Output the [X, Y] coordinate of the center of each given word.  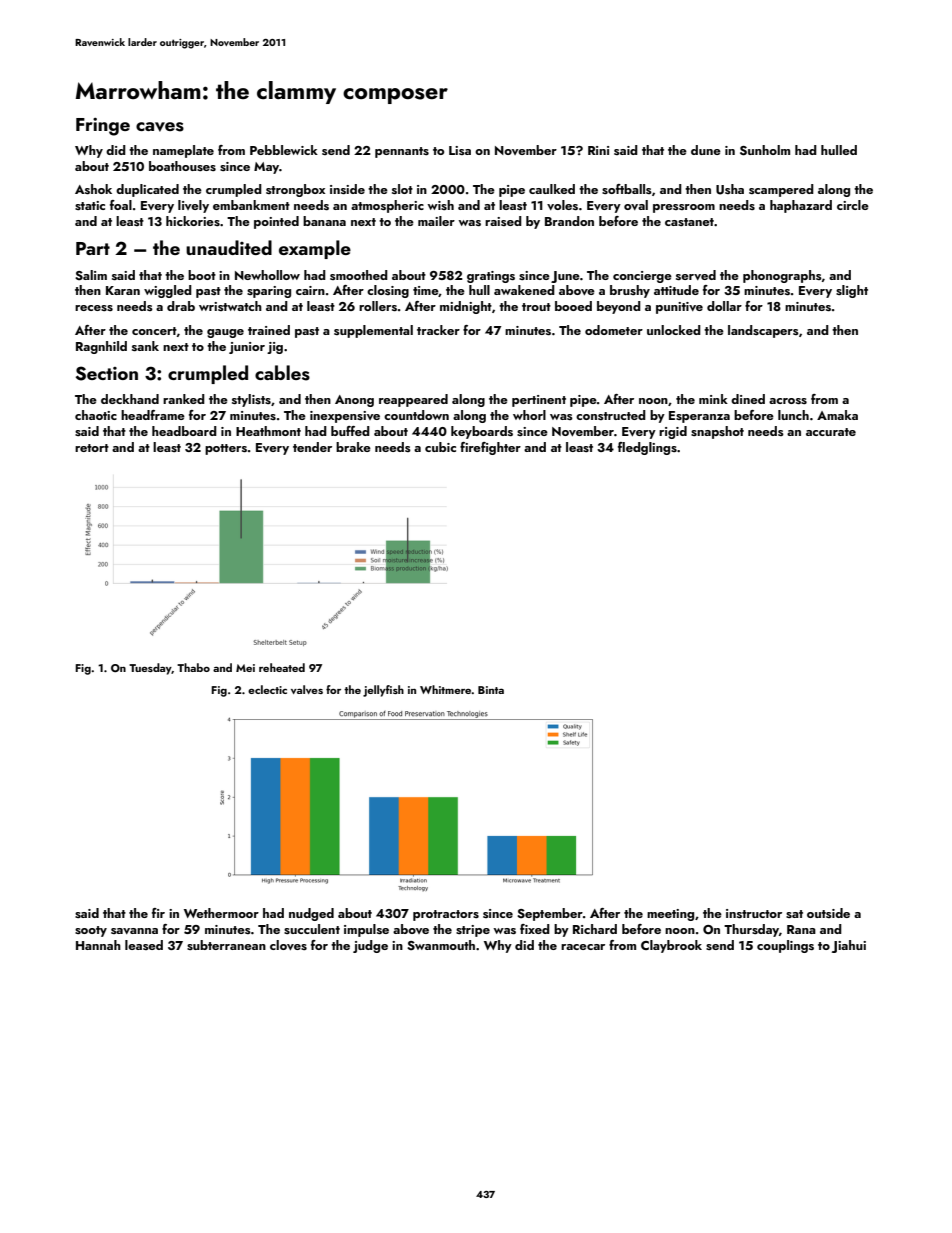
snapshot [717, 432]
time [426, 291]
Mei [245, 668]
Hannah [98, 945]
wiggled [168, 291]
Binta [491, 690]
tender [312, 447]
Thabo [193, 667]
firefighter [490, 448]
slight [852, 291]
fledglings [647, 448]
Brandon [569, 221]
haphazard [801, 206]
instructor [754, 913]
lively [193, 206]
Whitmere [445, 689]
